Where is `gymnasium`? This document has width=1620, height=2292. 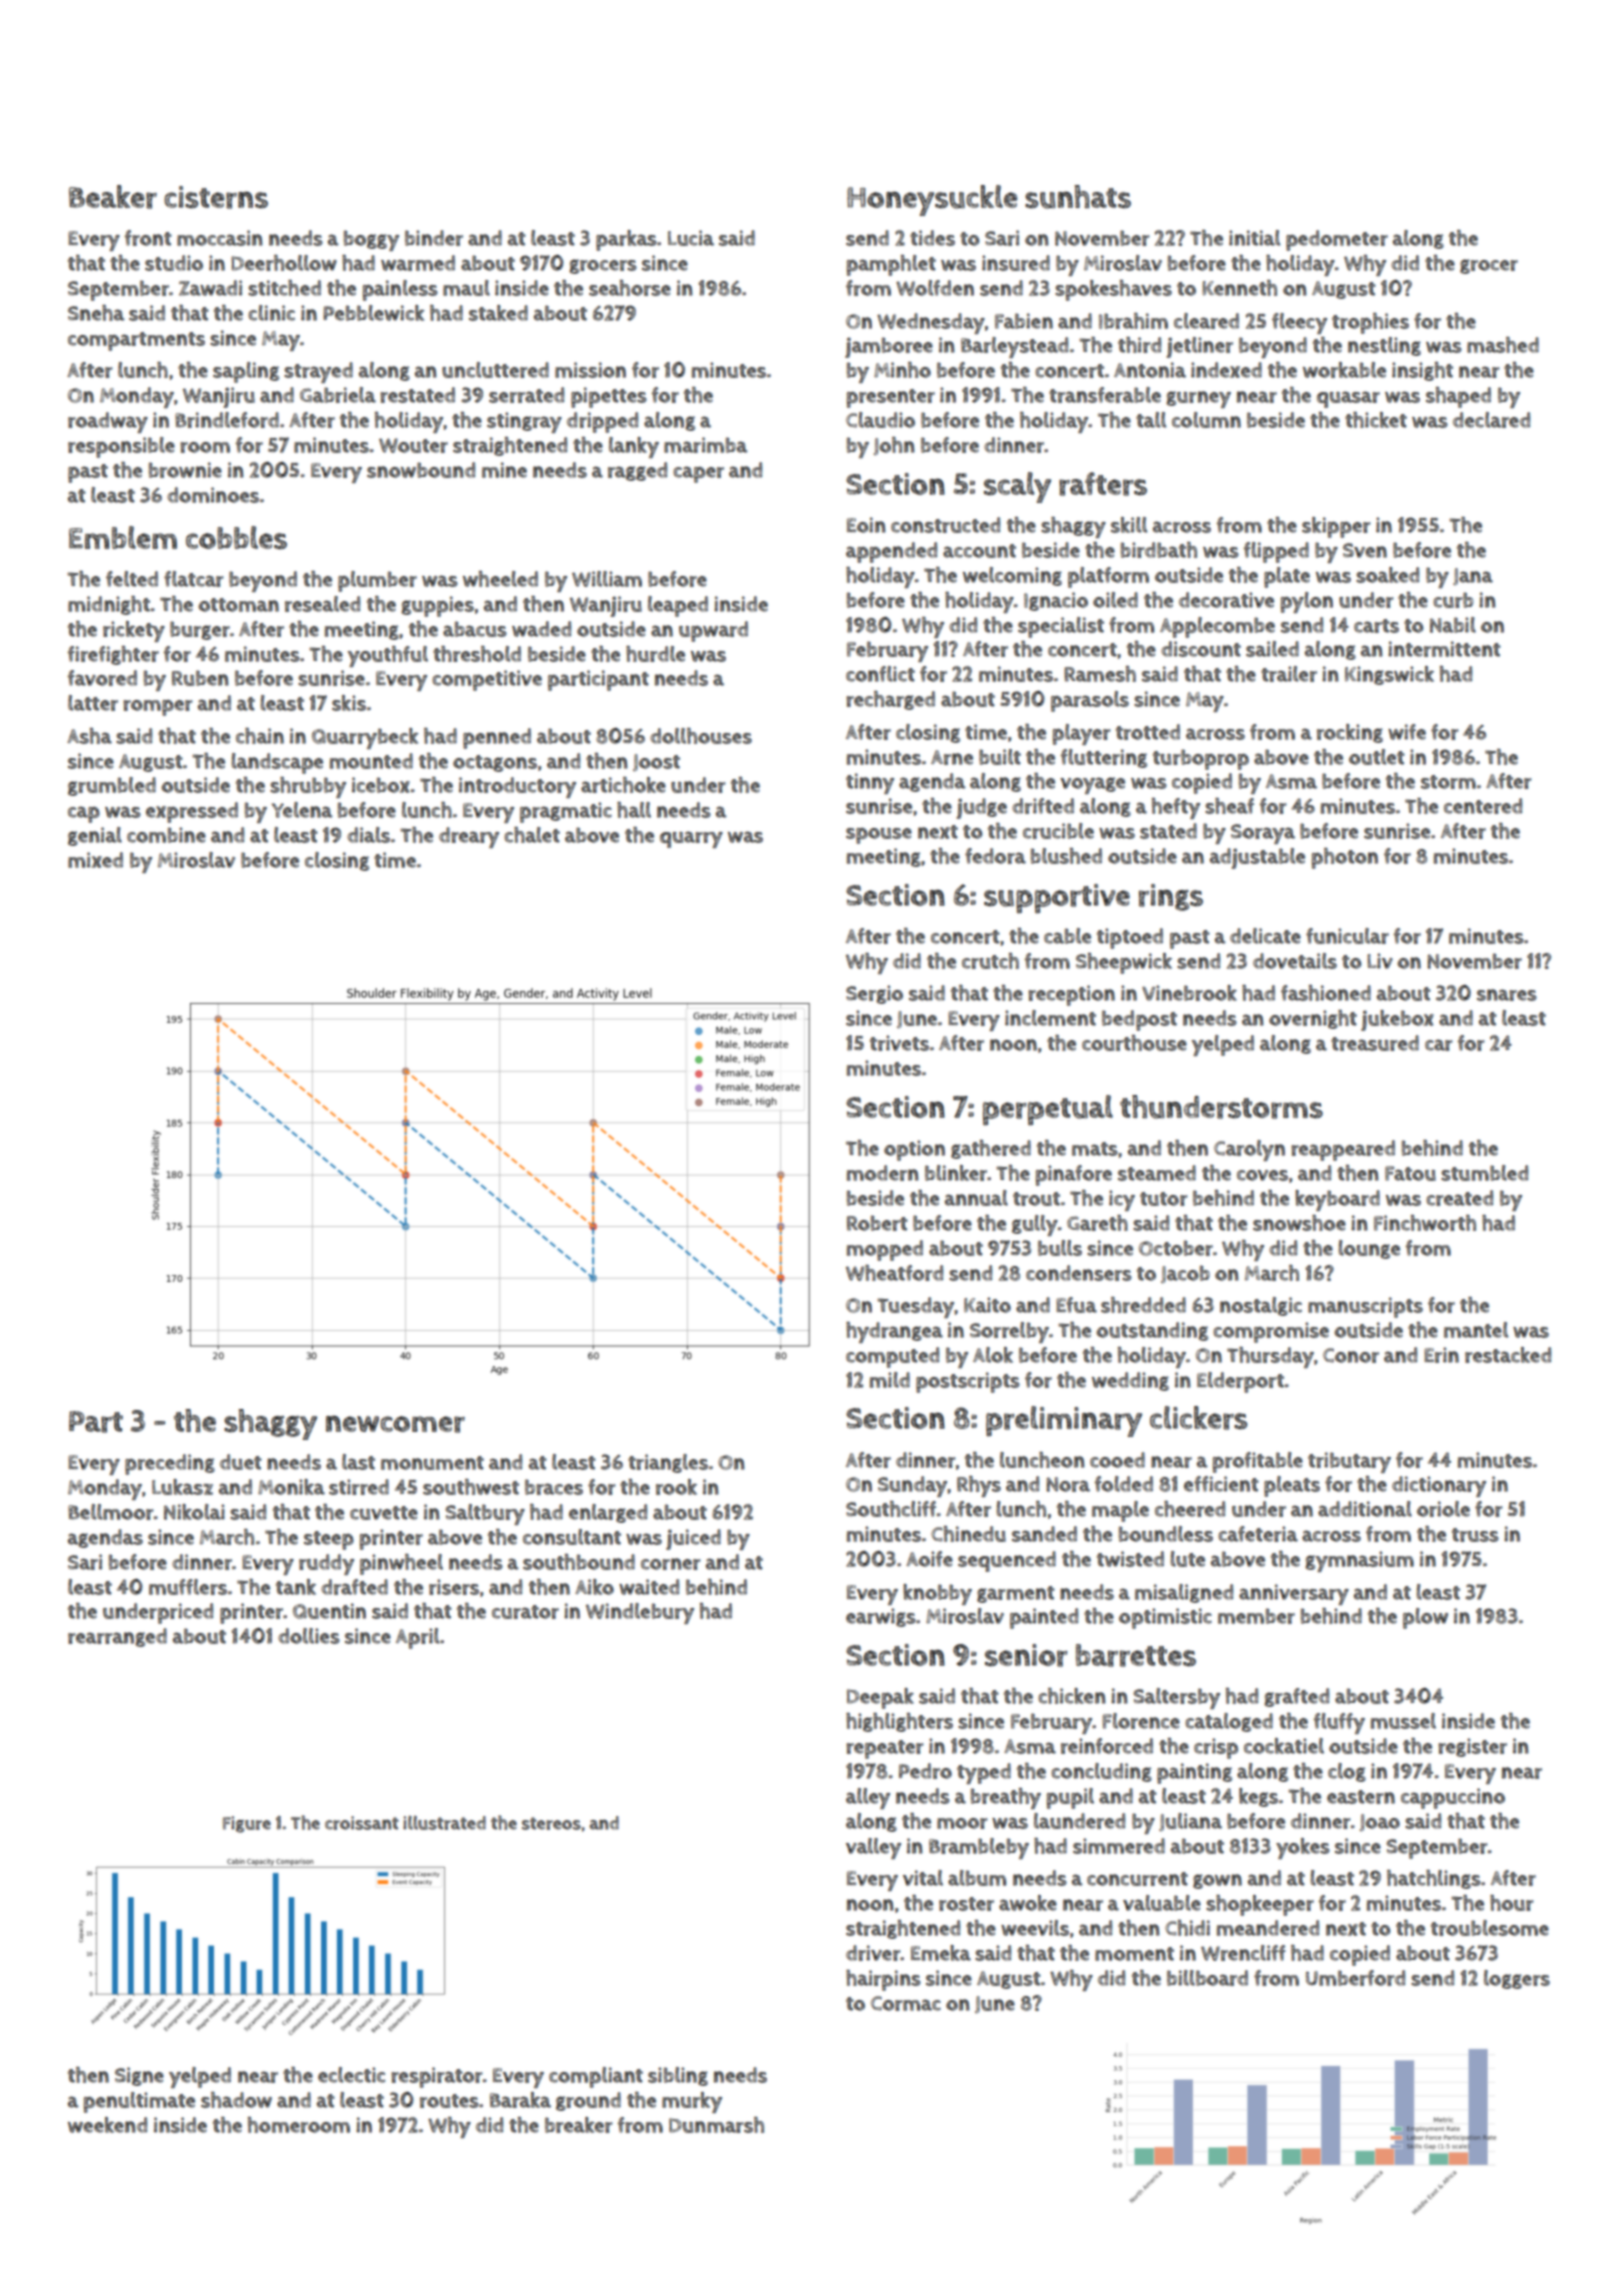
gymnasium is located at coordinates (1359, 1561).
